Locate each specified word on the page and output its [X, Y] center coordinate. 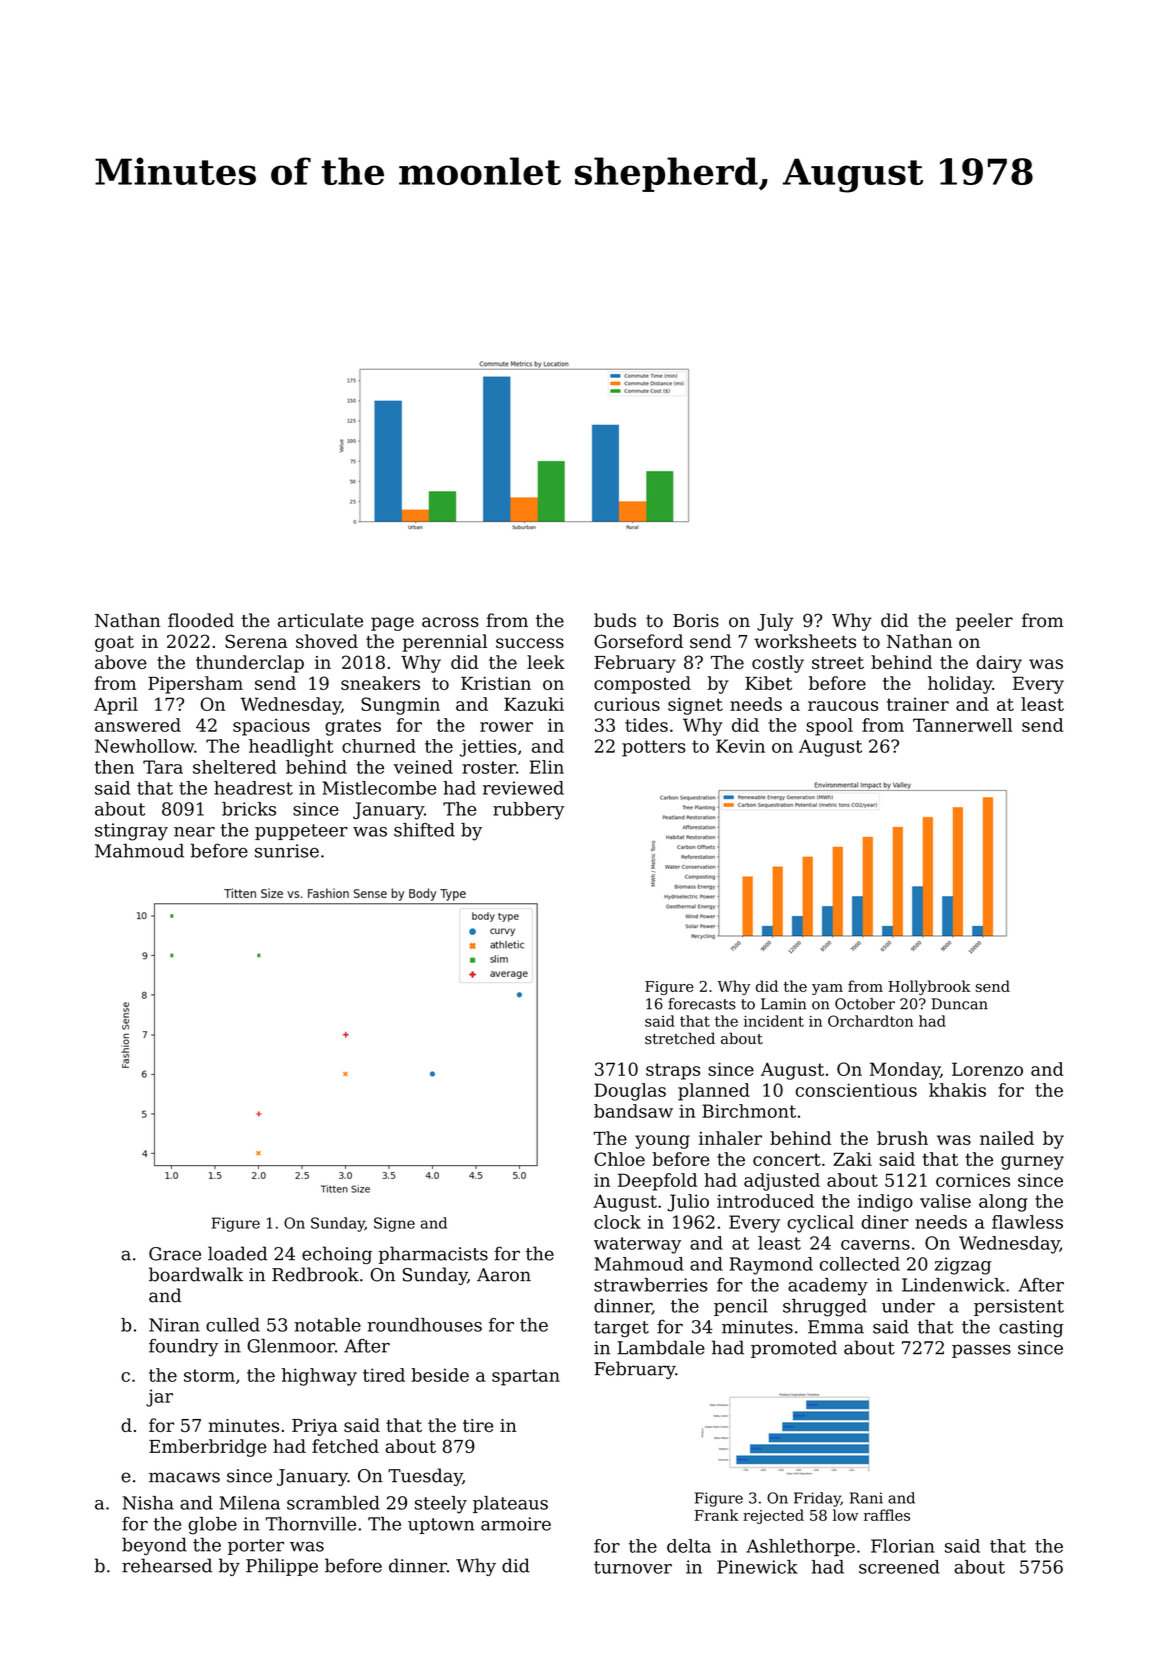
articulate [320, 620]
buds [615, 620]
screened [899, 1567]
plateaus [510, 1504]
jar [159, 1398]
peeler [984, 622]
